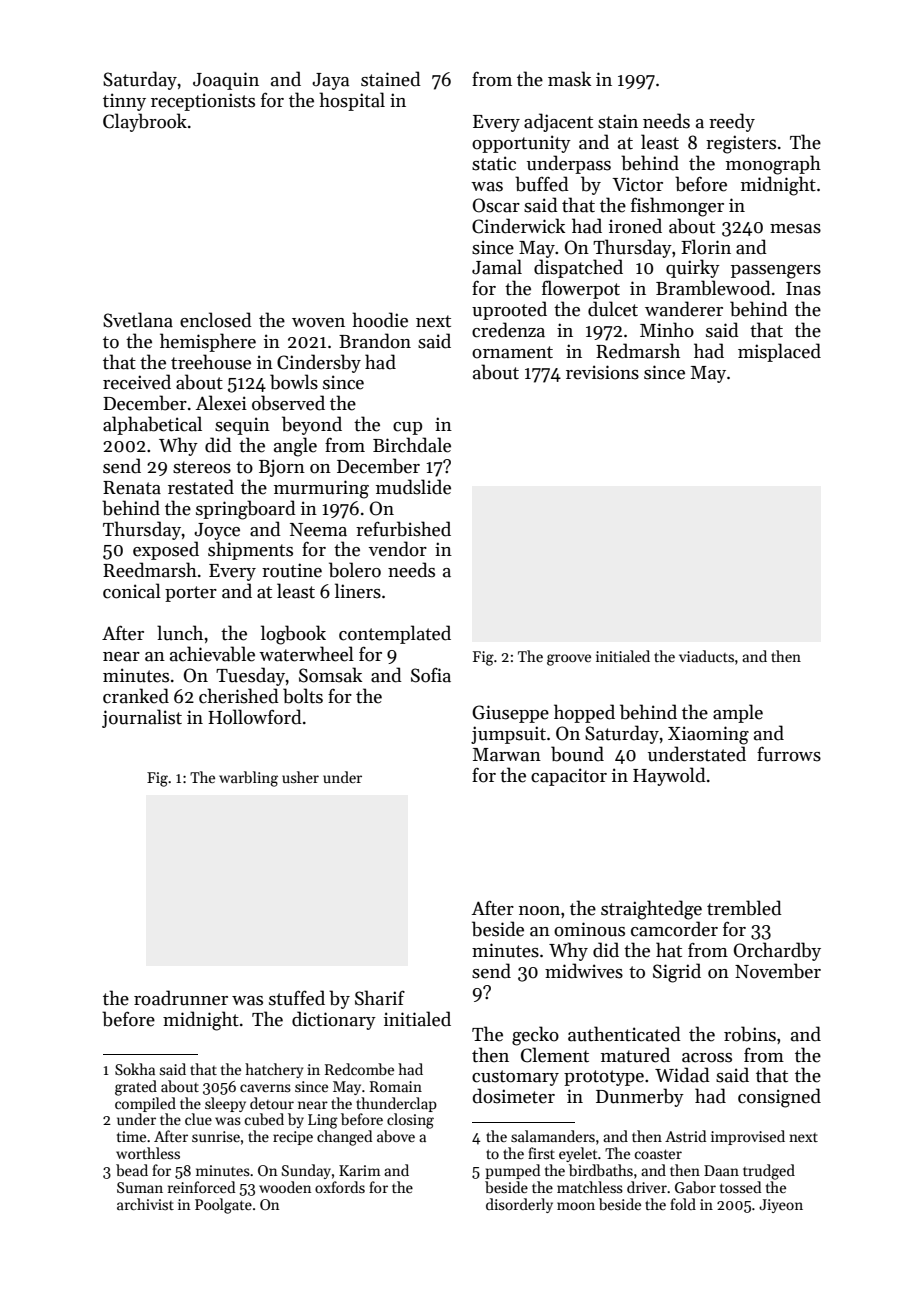 Image resolution: width=924 pixels, height=1308 pixels. Describe the element at coordinates (602, 372) in the document. I see `revisions` at that location.
